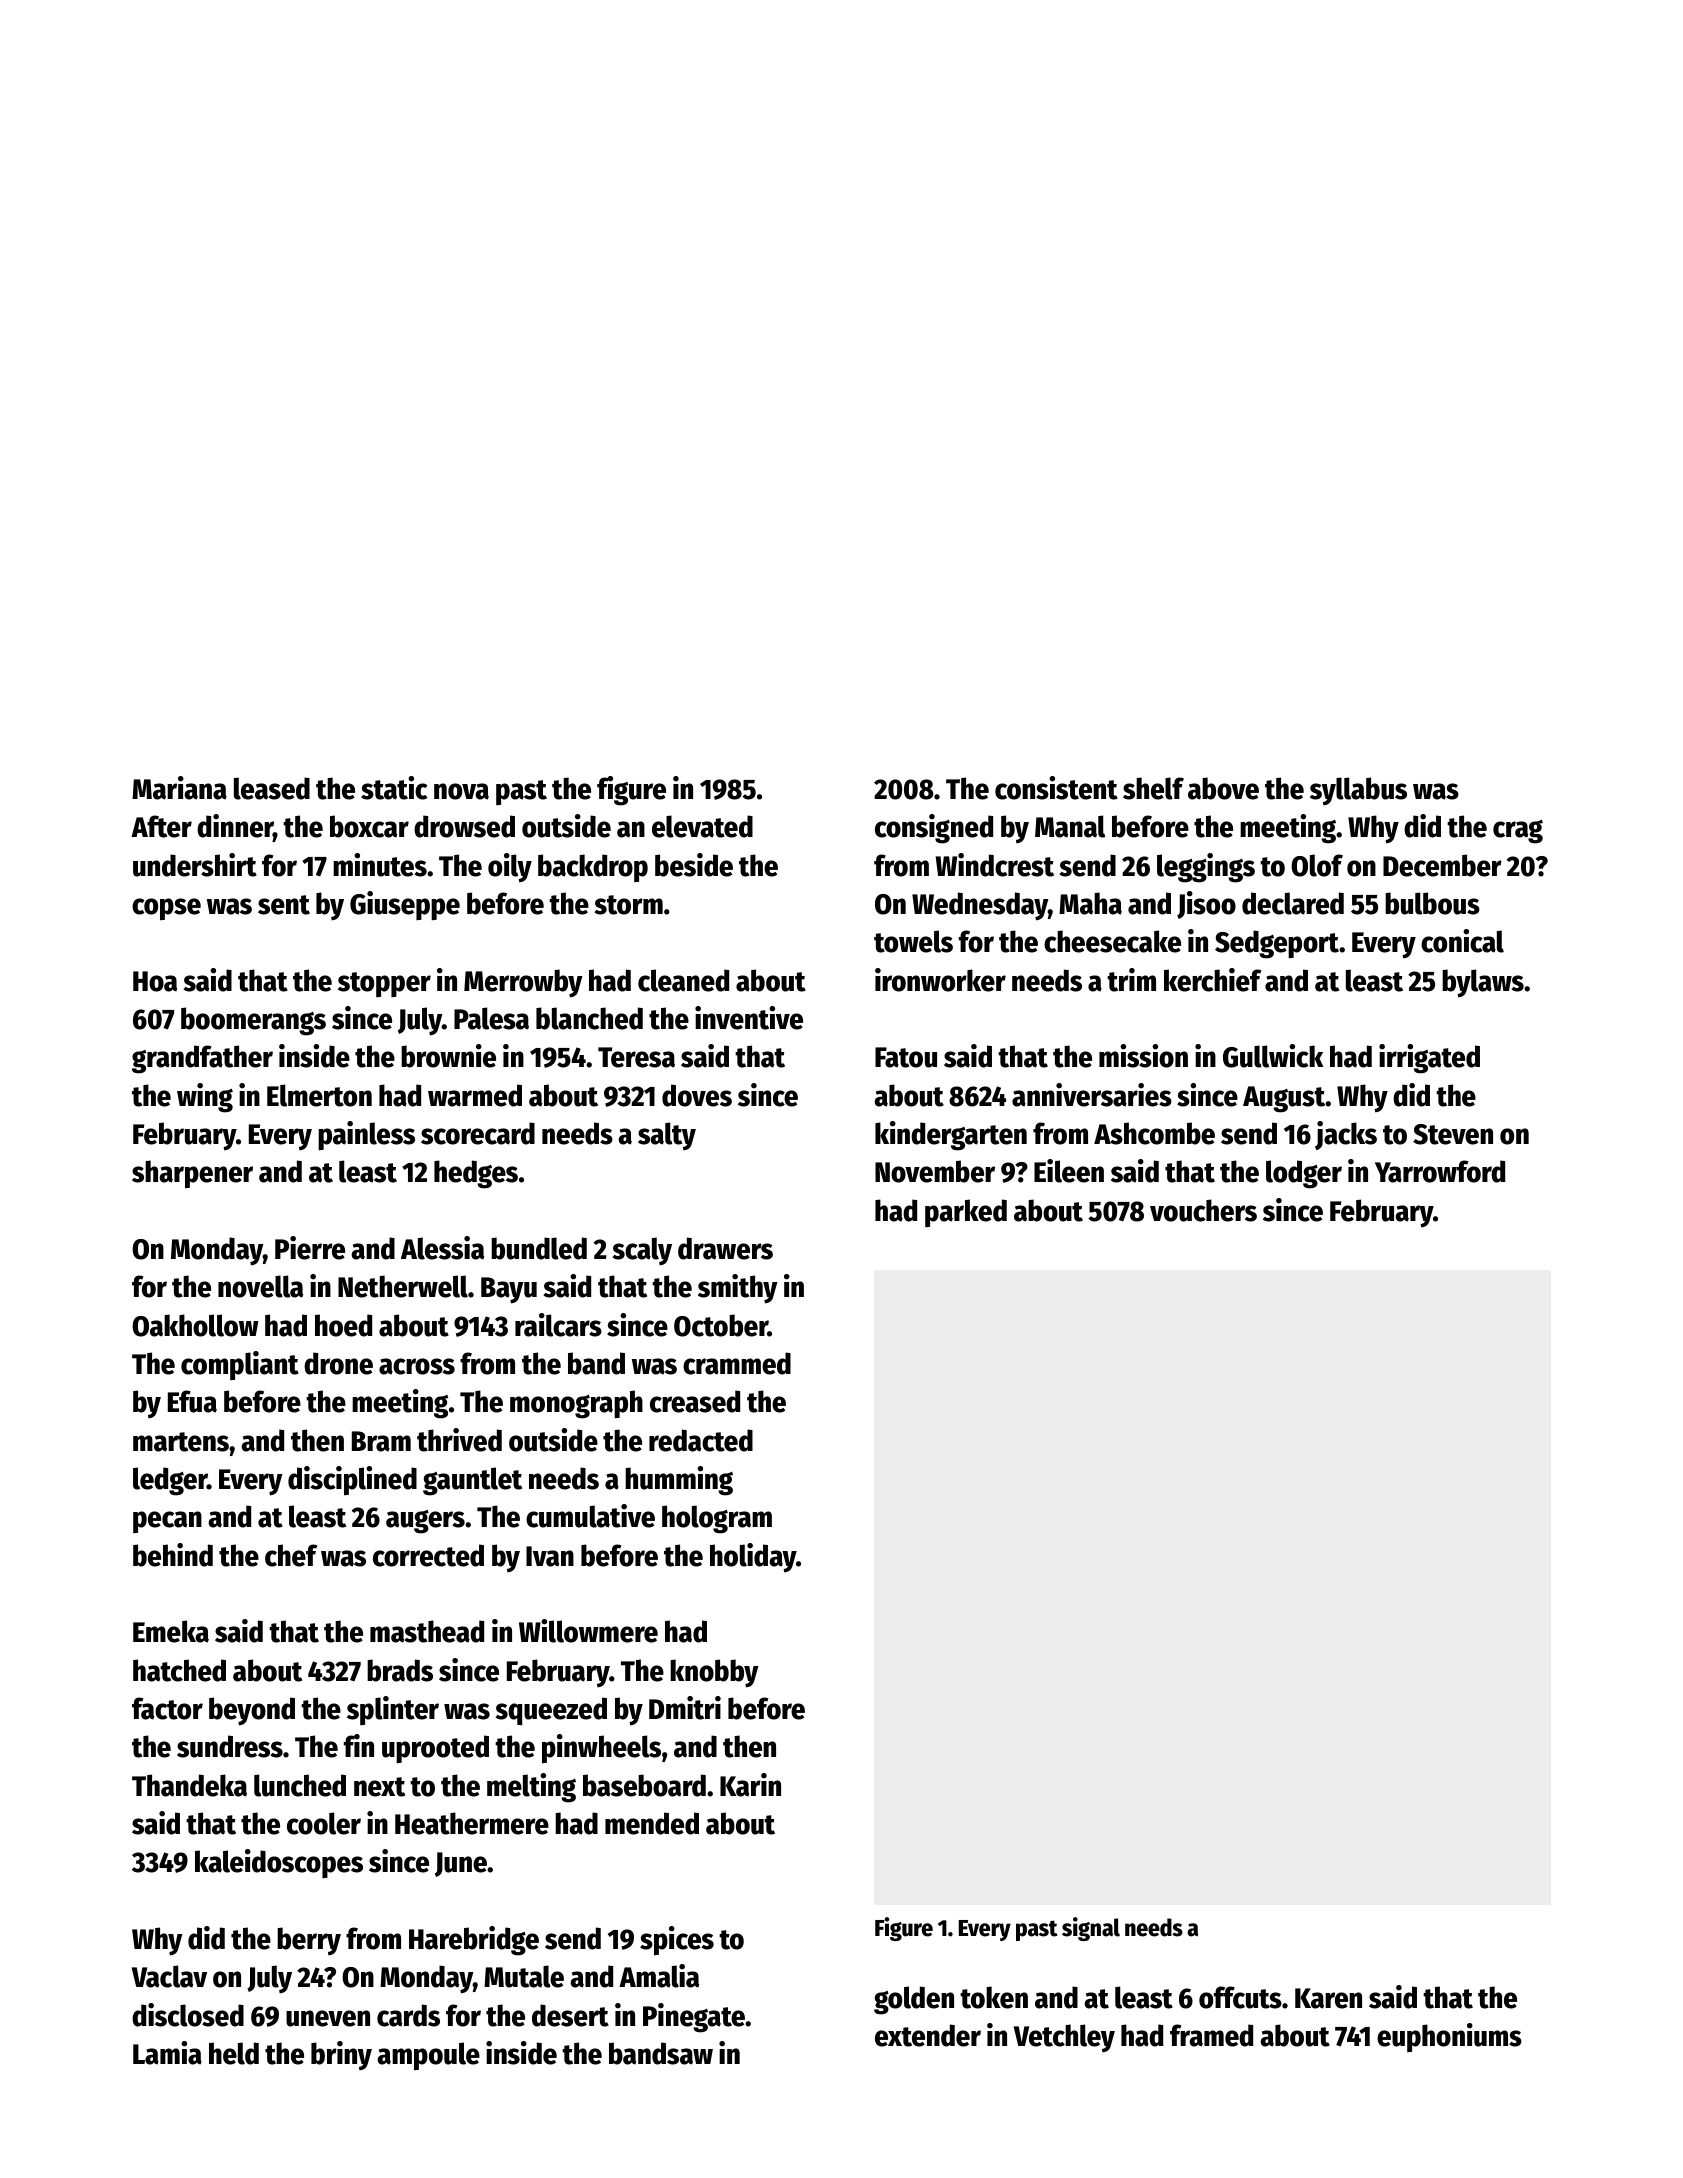  I want to click on kaleidoscopes, so click(279, 1863).
